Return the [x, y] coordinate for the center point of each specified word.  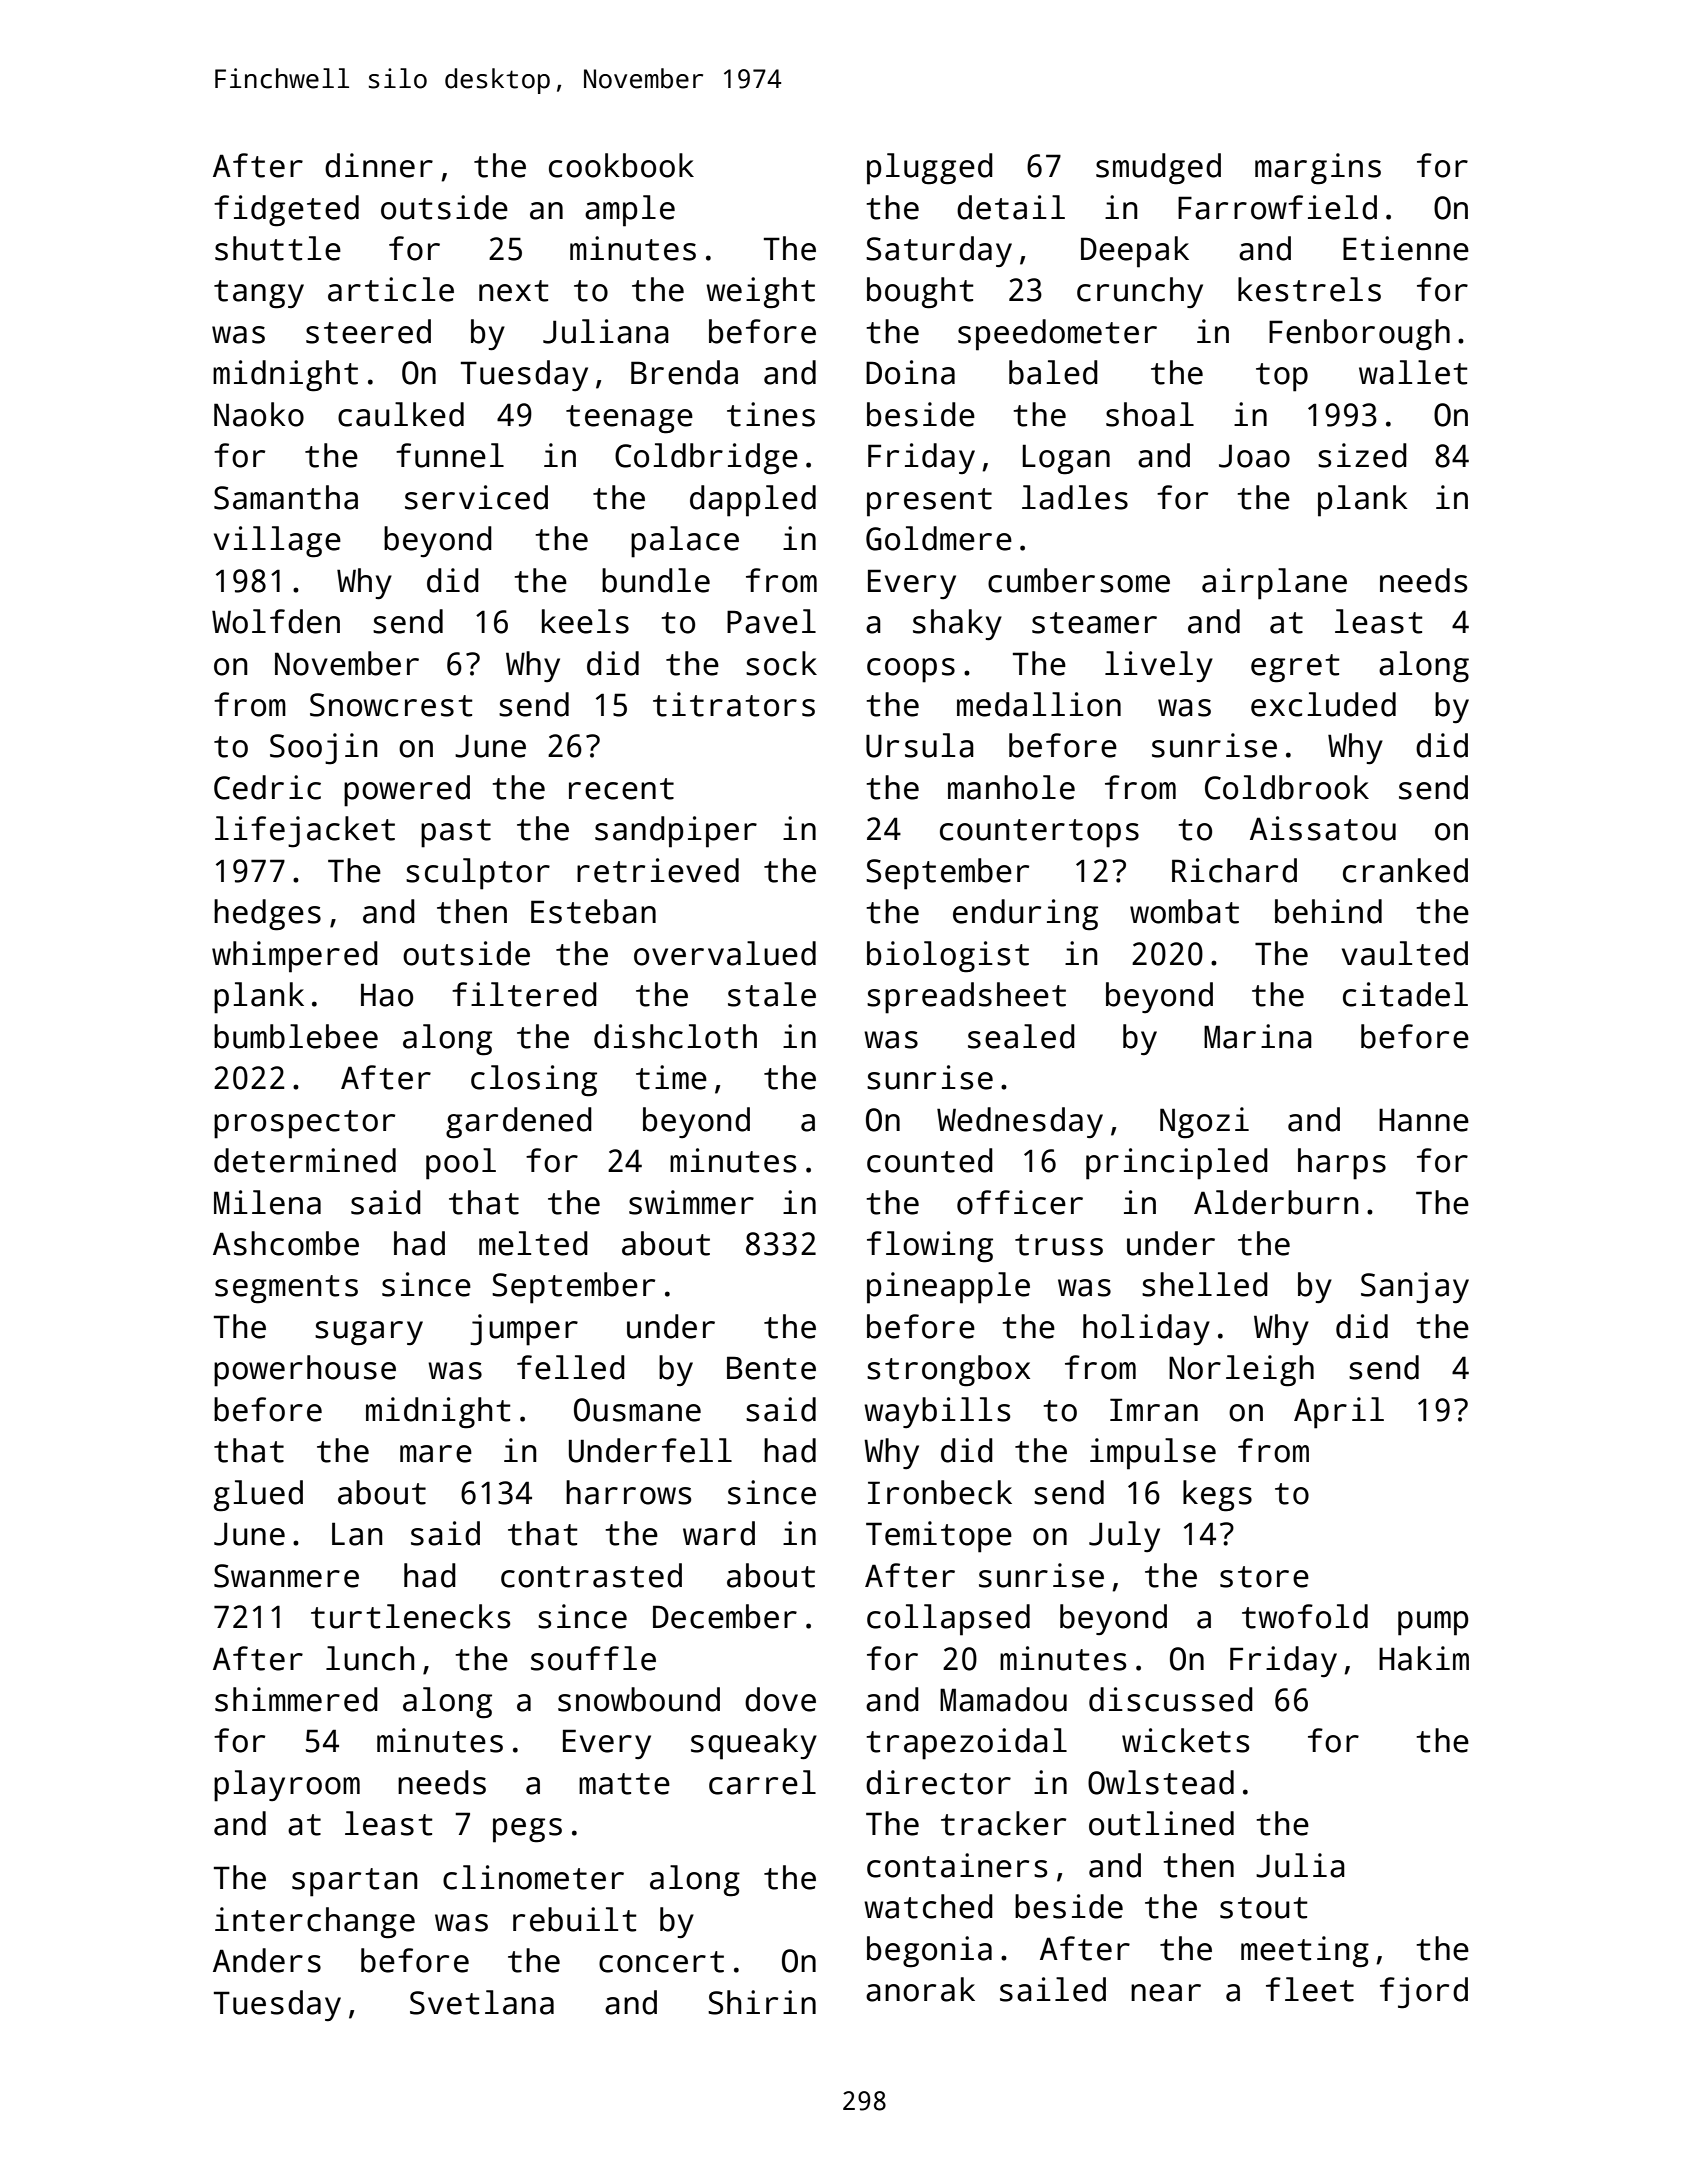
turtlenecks [410, 1616]
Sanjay [1415, 1288]
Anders [267, 1960]
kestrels [1309, 289]
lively [1159, 667]
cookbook [621, 165]
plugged [930, 169]
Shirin [762, 2002]
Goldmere [939, 538]
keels [585, 621]
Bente [771, 1368]
